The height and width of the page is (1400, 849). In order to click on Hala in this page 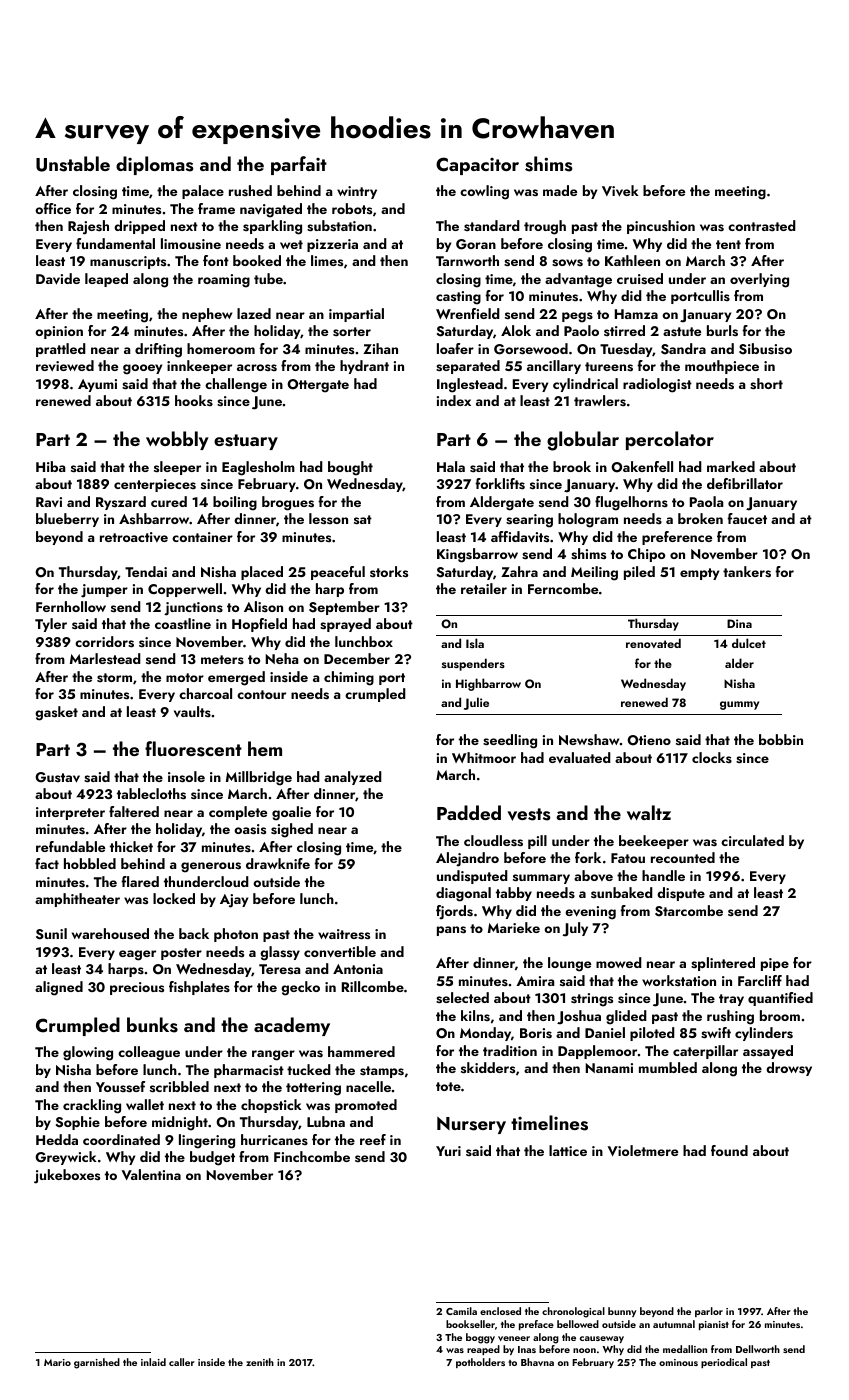, I will do `click(451, 466)`.
